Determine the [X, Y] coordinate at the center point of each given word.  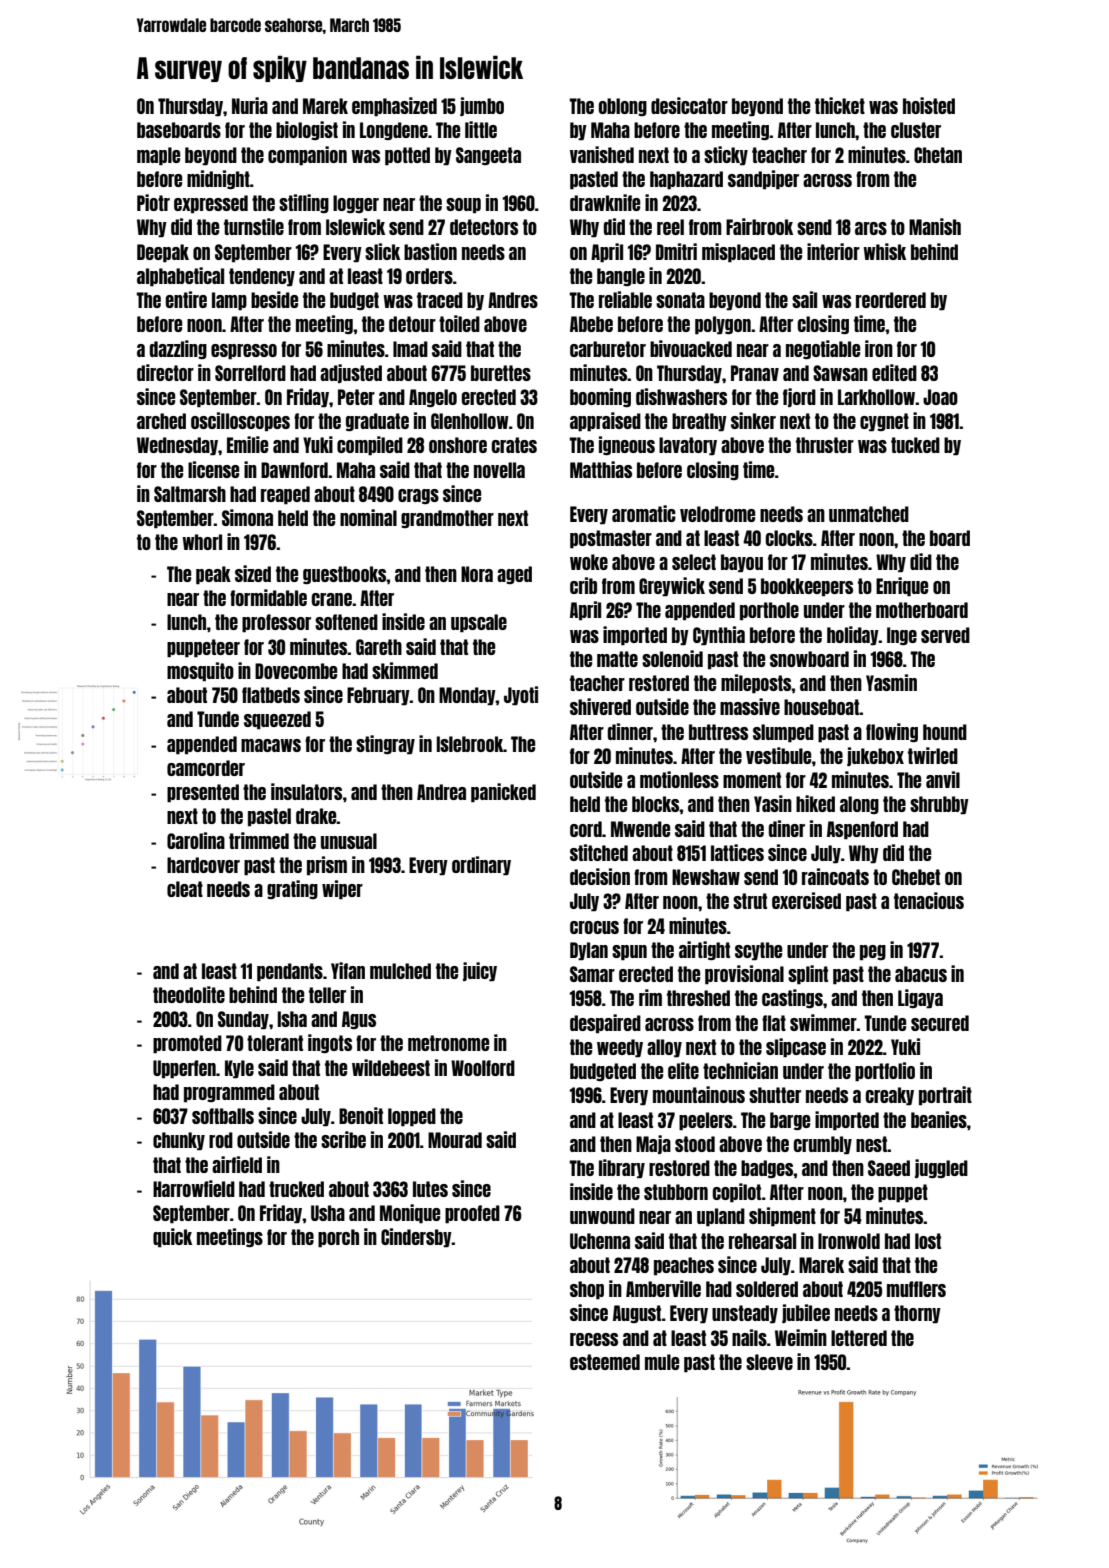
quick [172, 1238]
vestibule [778, 755]
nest [872, 1144]
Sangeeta [488, 156]
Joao [940, 397]
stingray [385, 745]
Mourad [455, 1140]
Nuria [250, 105]
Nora [477, 574]
